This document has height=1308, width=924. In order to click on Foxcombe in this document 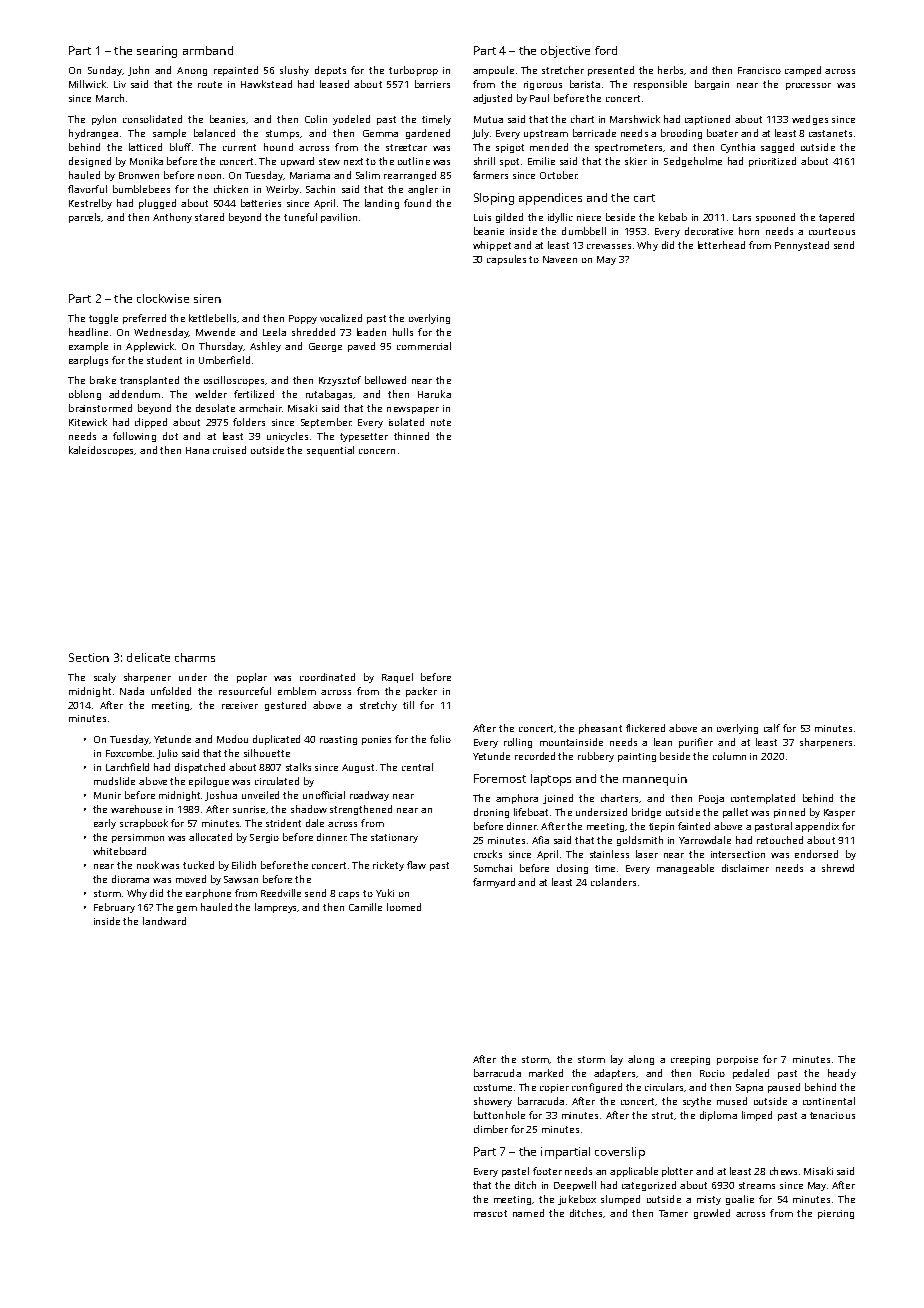, I will do `click(129, 753)`.
